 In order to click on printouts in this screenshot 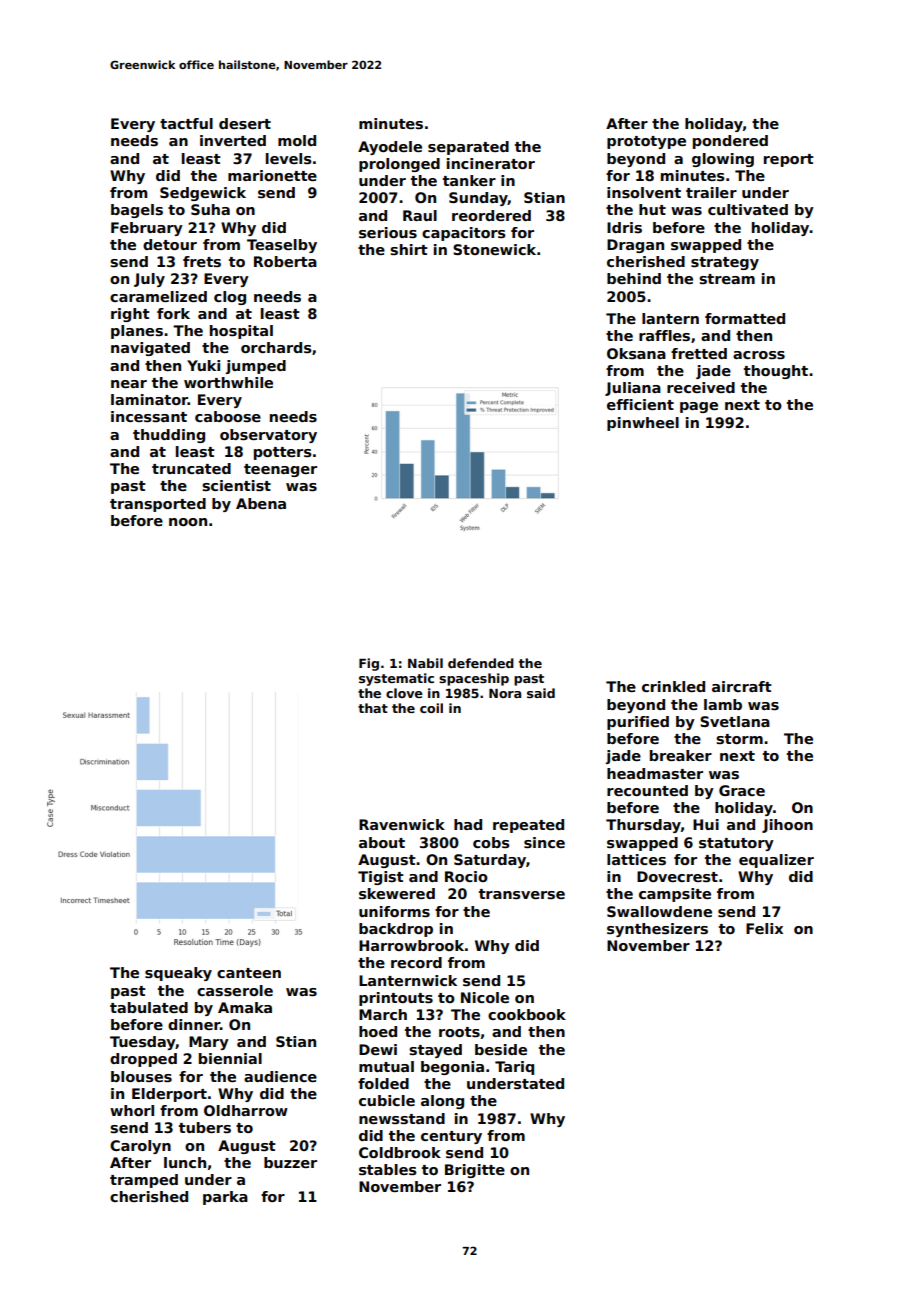, I will do `click(396, 999)`.
